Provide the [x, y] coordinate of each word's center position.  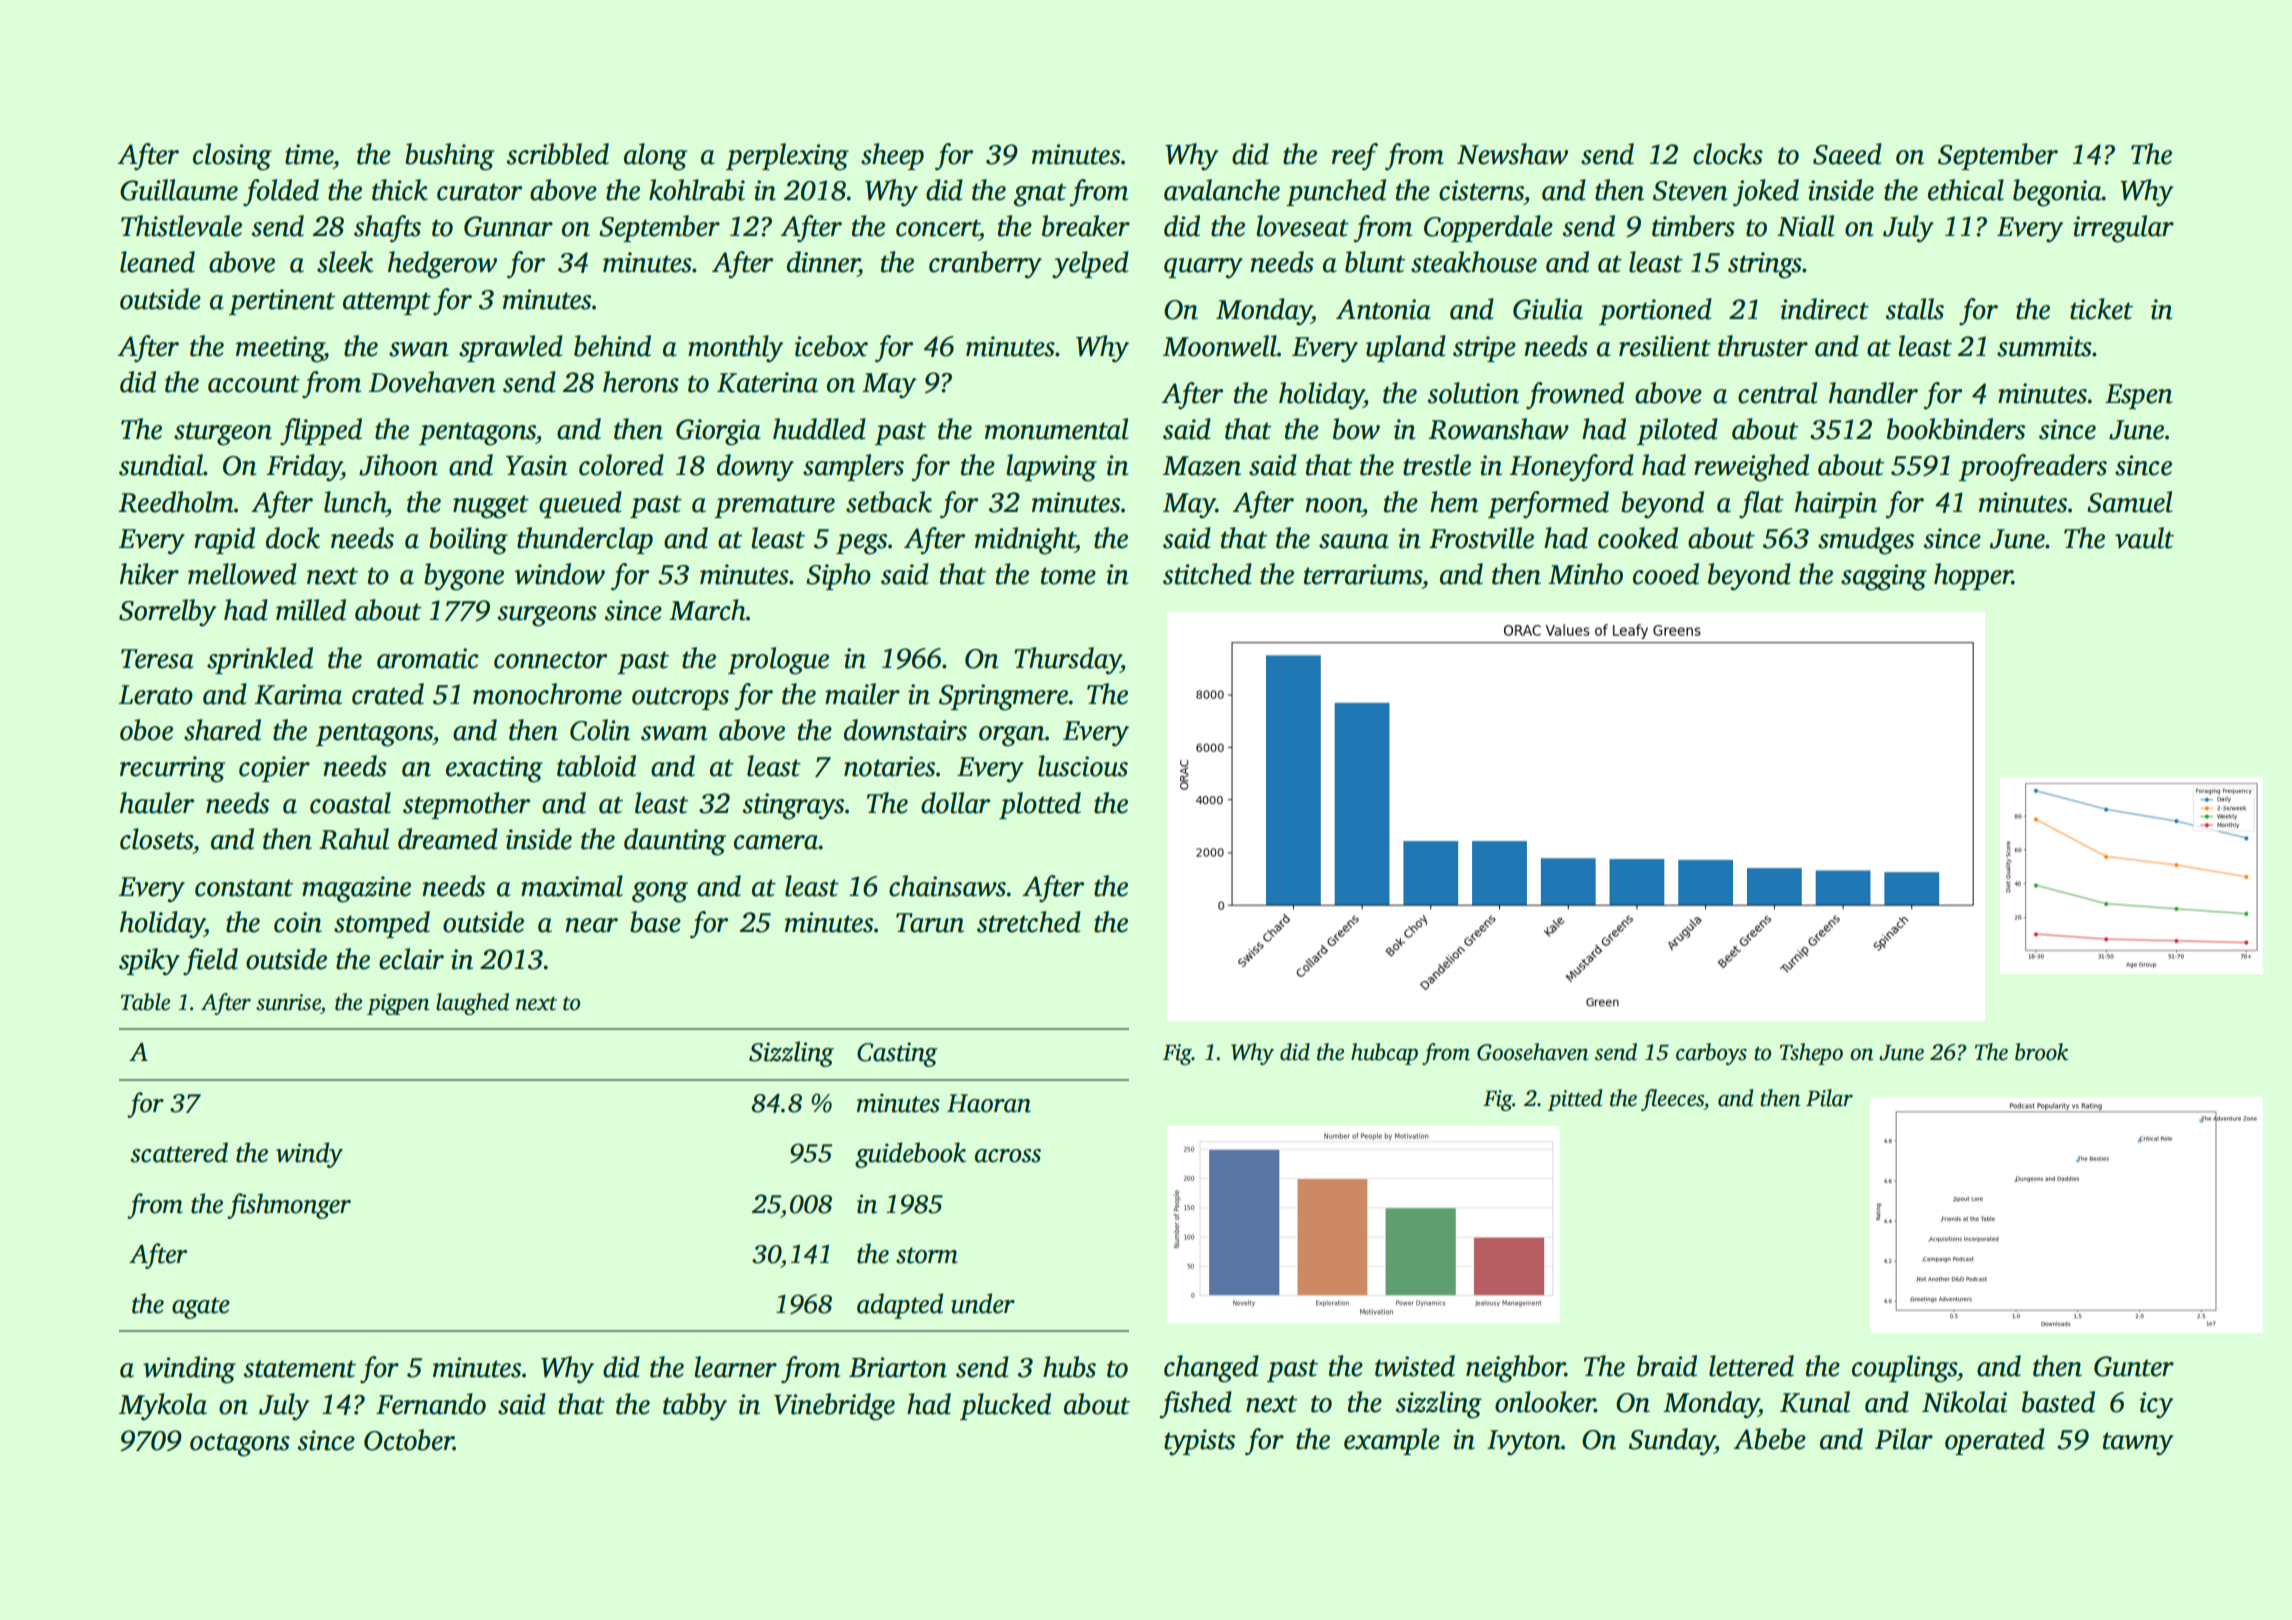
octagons [240, 1445]
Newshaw [1512, 154]
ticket [2101, 309]
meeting [280, 349]
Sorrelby [168, 613]
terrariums [1363, 574]
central [1777, 393]
